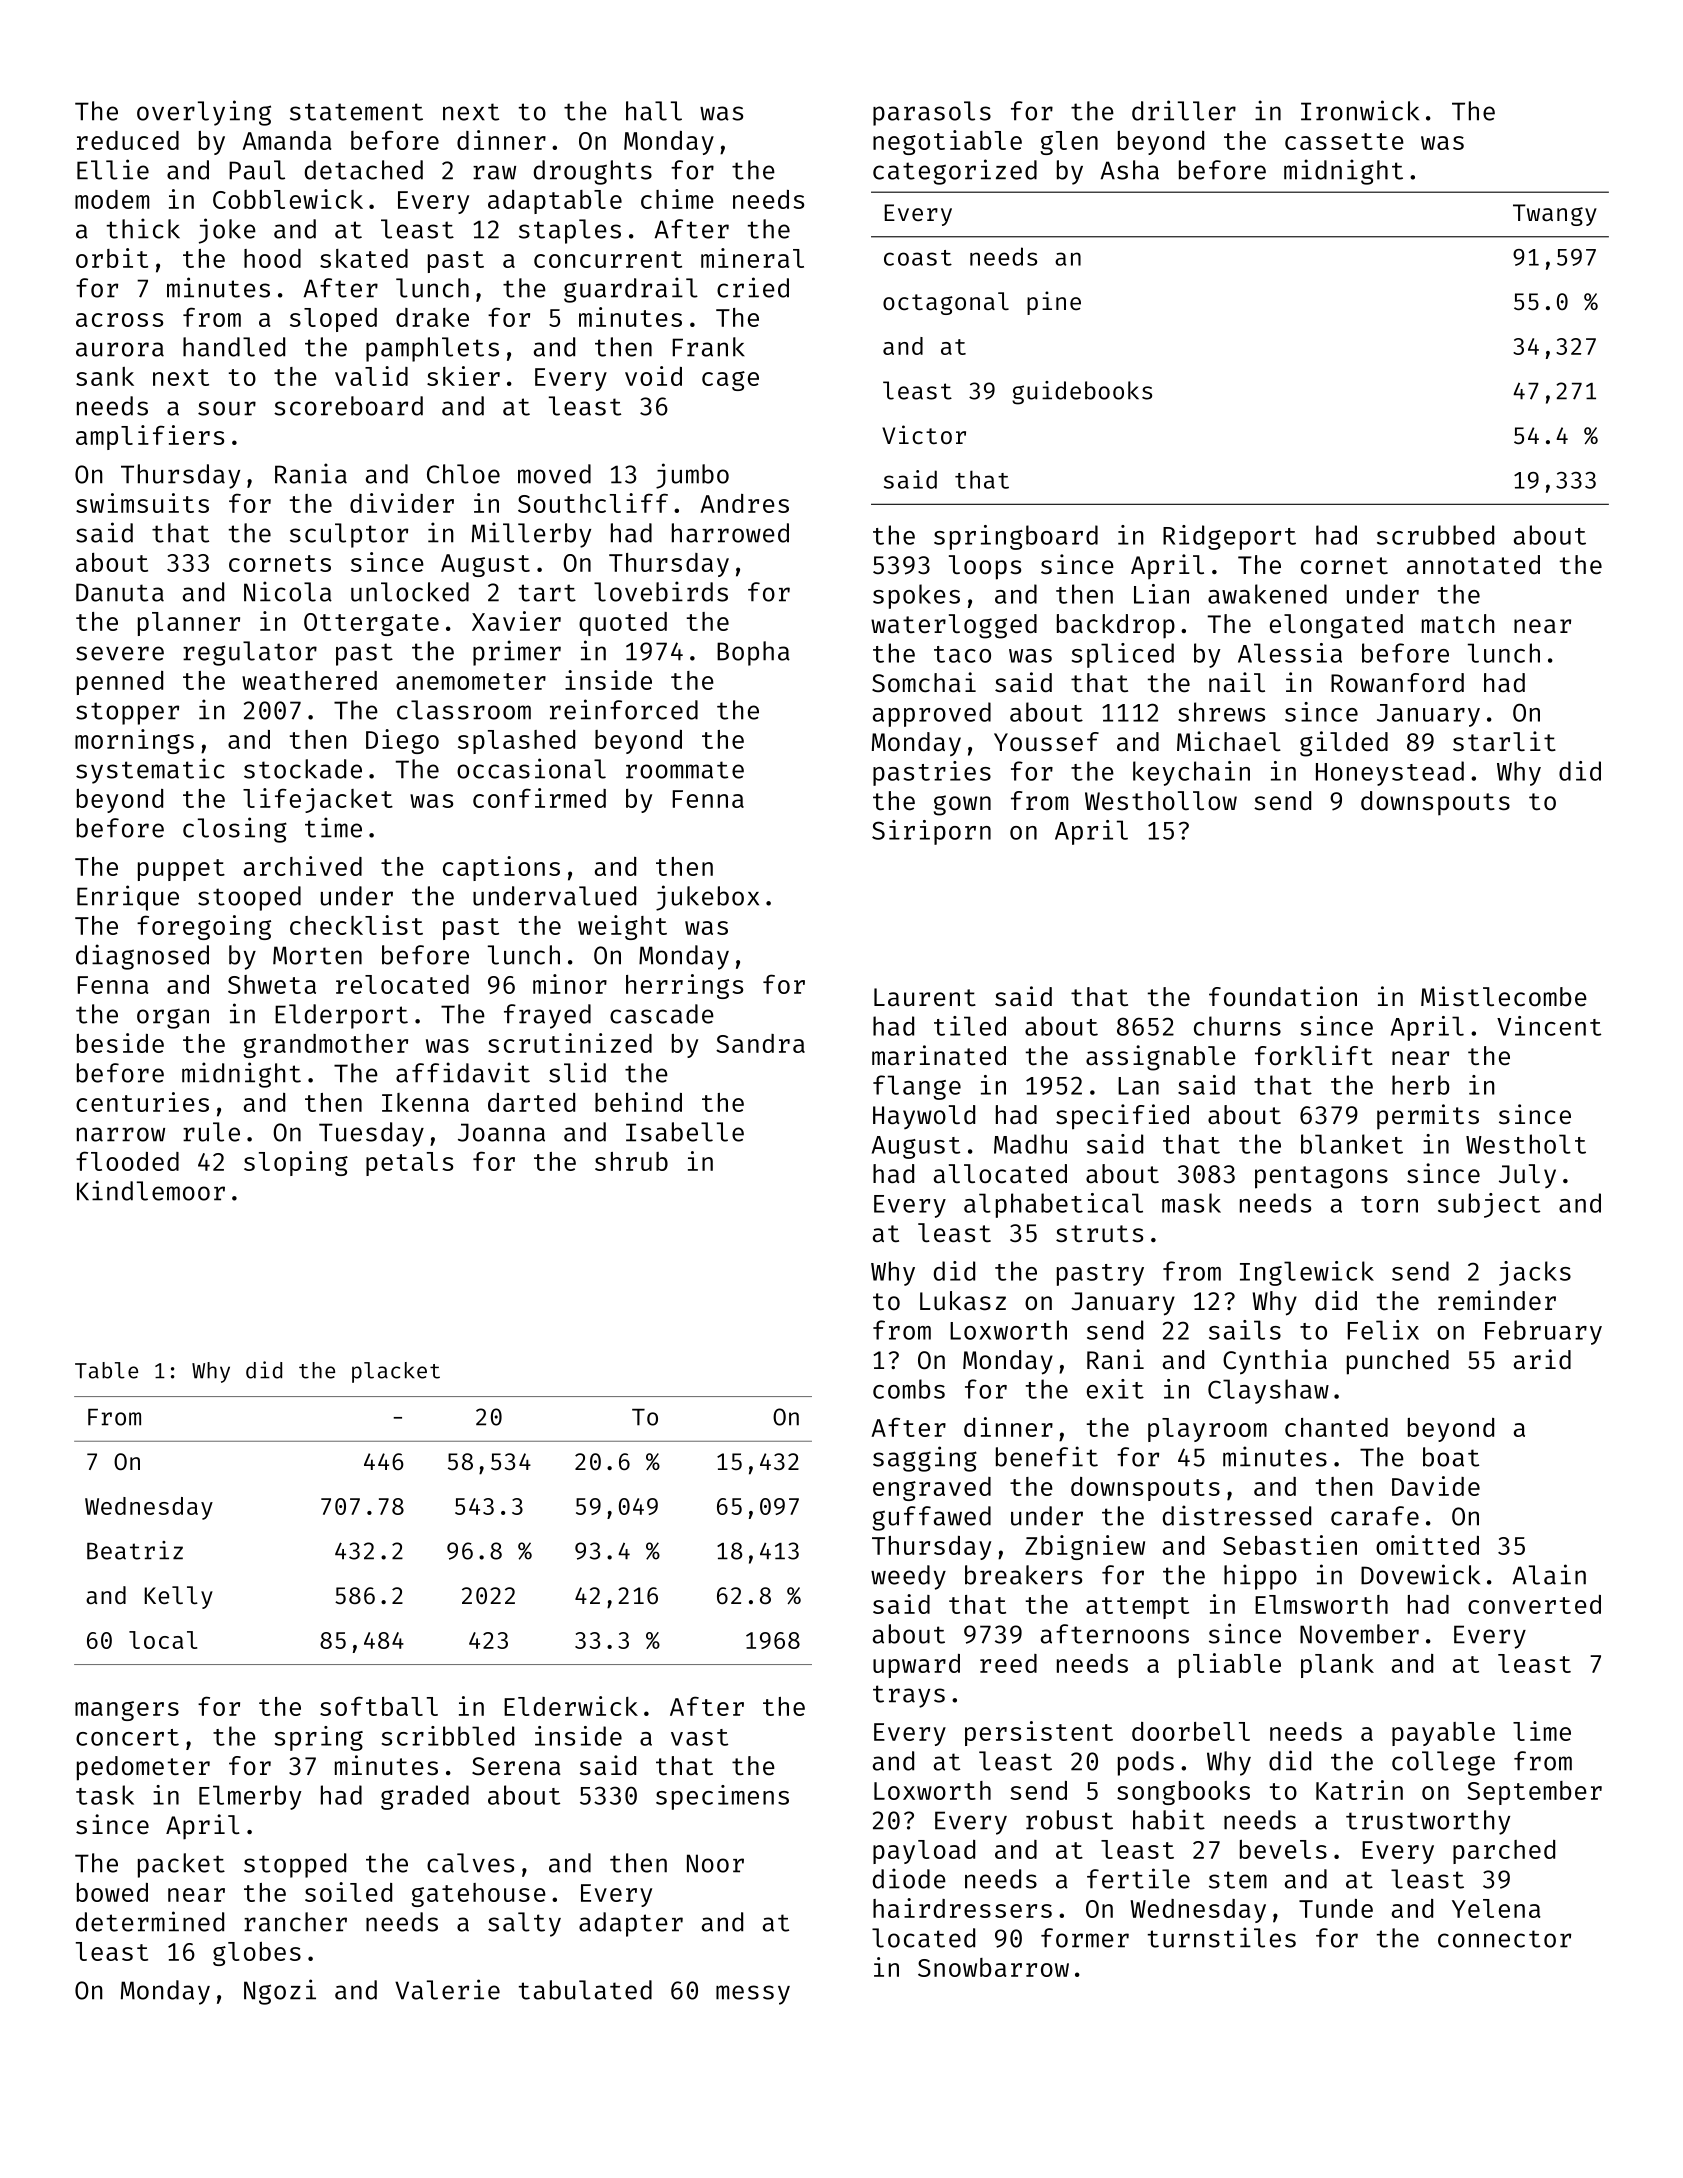  I want to click on turnstiles, so click(1222, 1937).
